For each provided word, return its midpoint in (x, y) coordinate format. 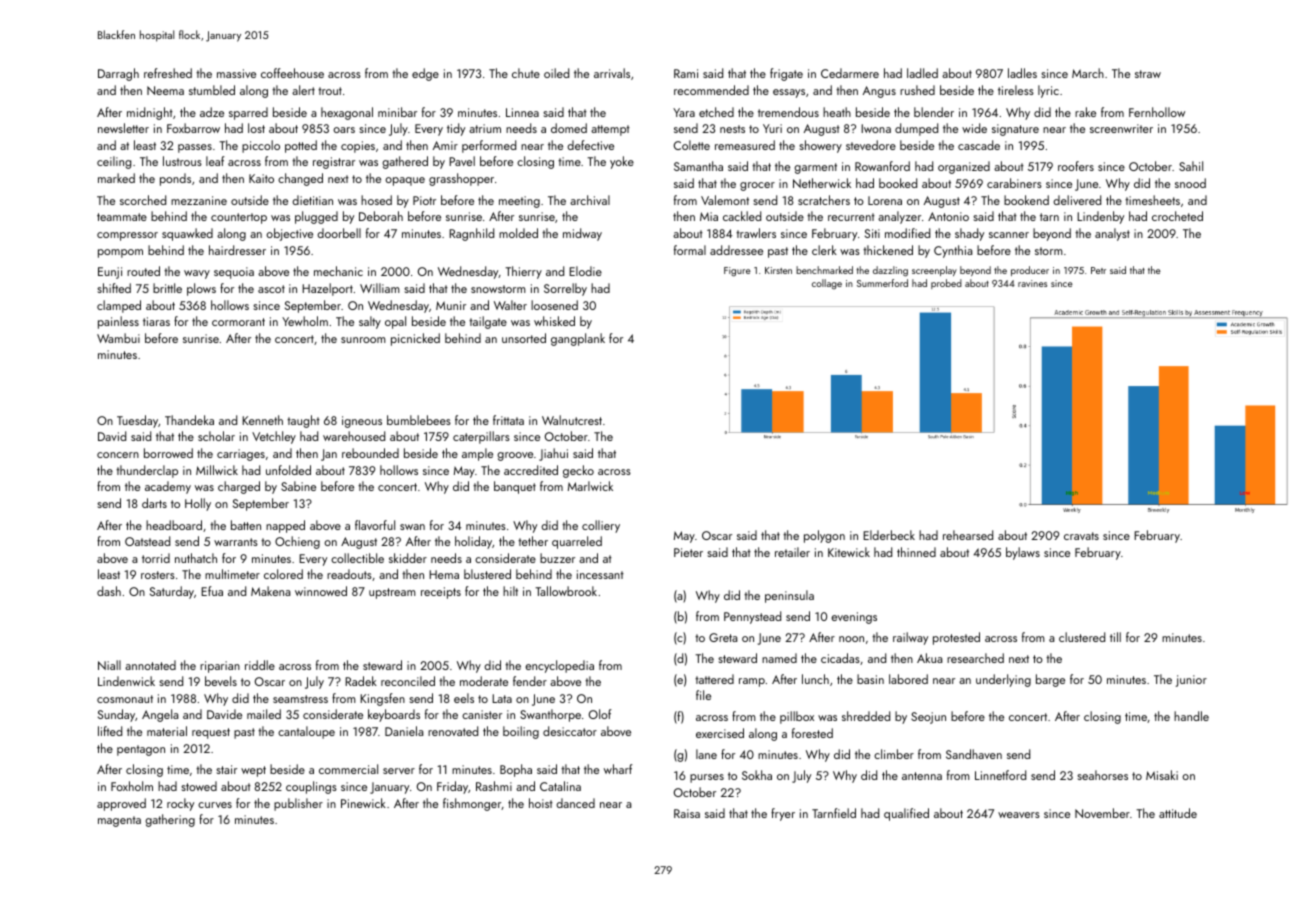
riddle (260, 665)
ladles (1022, 73)
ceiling (114, 162)
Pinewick (363, 803)
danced (575, 803)
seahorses (1102, 775)
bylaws (1023, 553)
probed (946, 284)
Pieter (688, 552)
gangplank (578, 339)
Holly (198, 504)
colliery (601, 526)
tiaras (156, 321)
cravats (1081, 536)
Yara (684, 112)
